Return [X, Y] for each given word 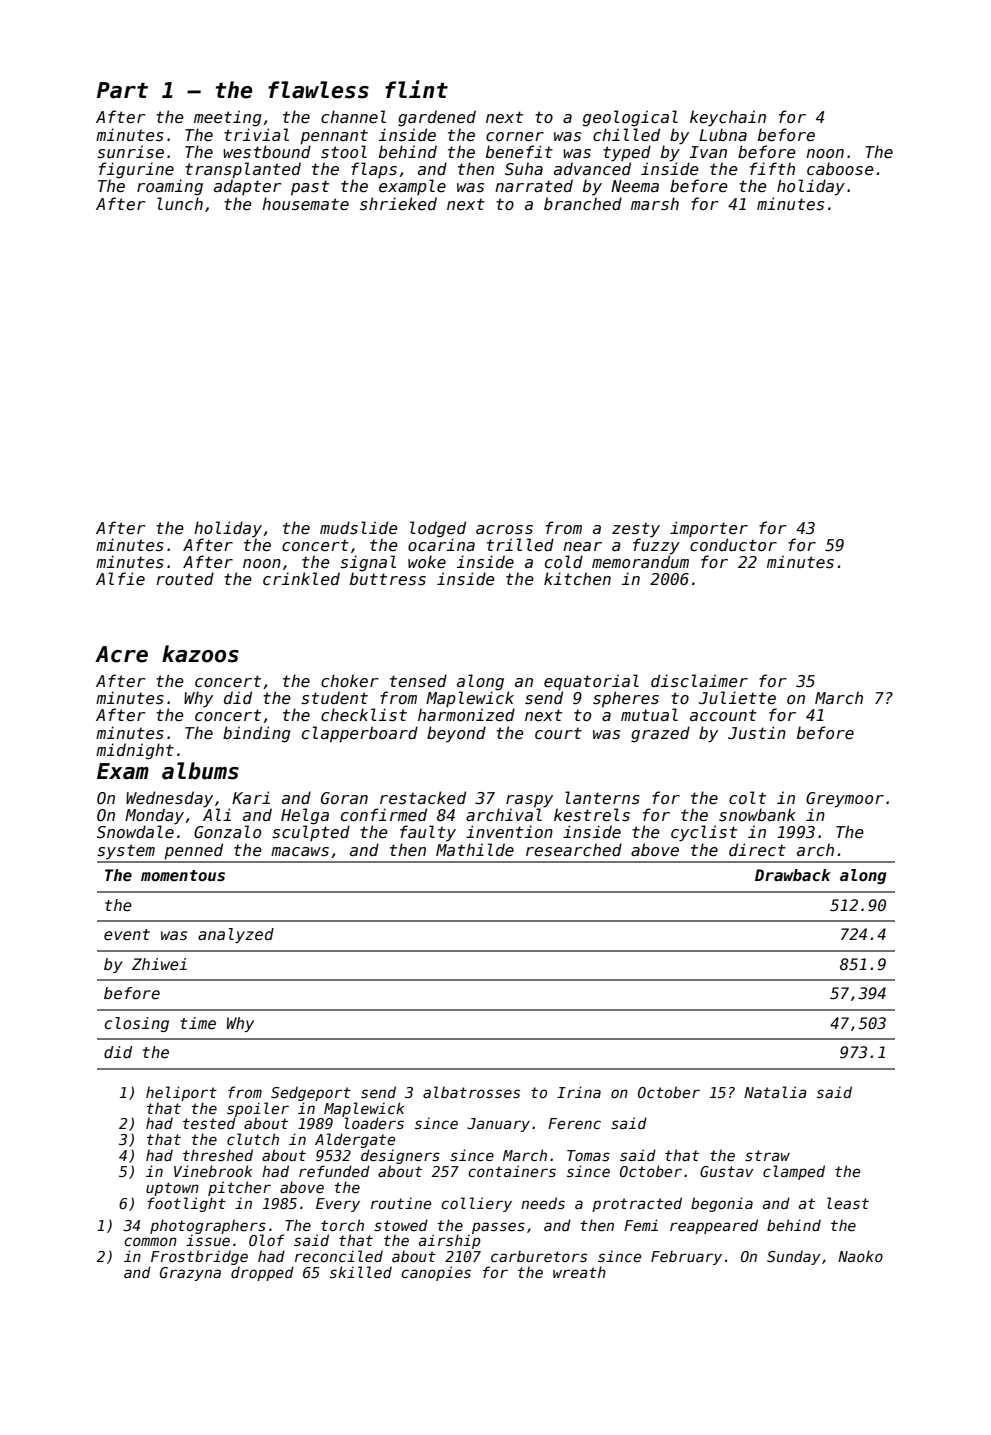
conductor [733, 544]
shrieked [398, 203]
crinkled [301, 578]
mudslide [359, 527]
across [504, 529]
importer [709, 529]
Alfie [120, 578]
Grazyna [190, 1274]
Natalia [775, 1092]
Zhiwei [159, 964]
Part [122, 90]
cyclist [704, 833]
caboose [840, 168]
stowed [401, 1225]
